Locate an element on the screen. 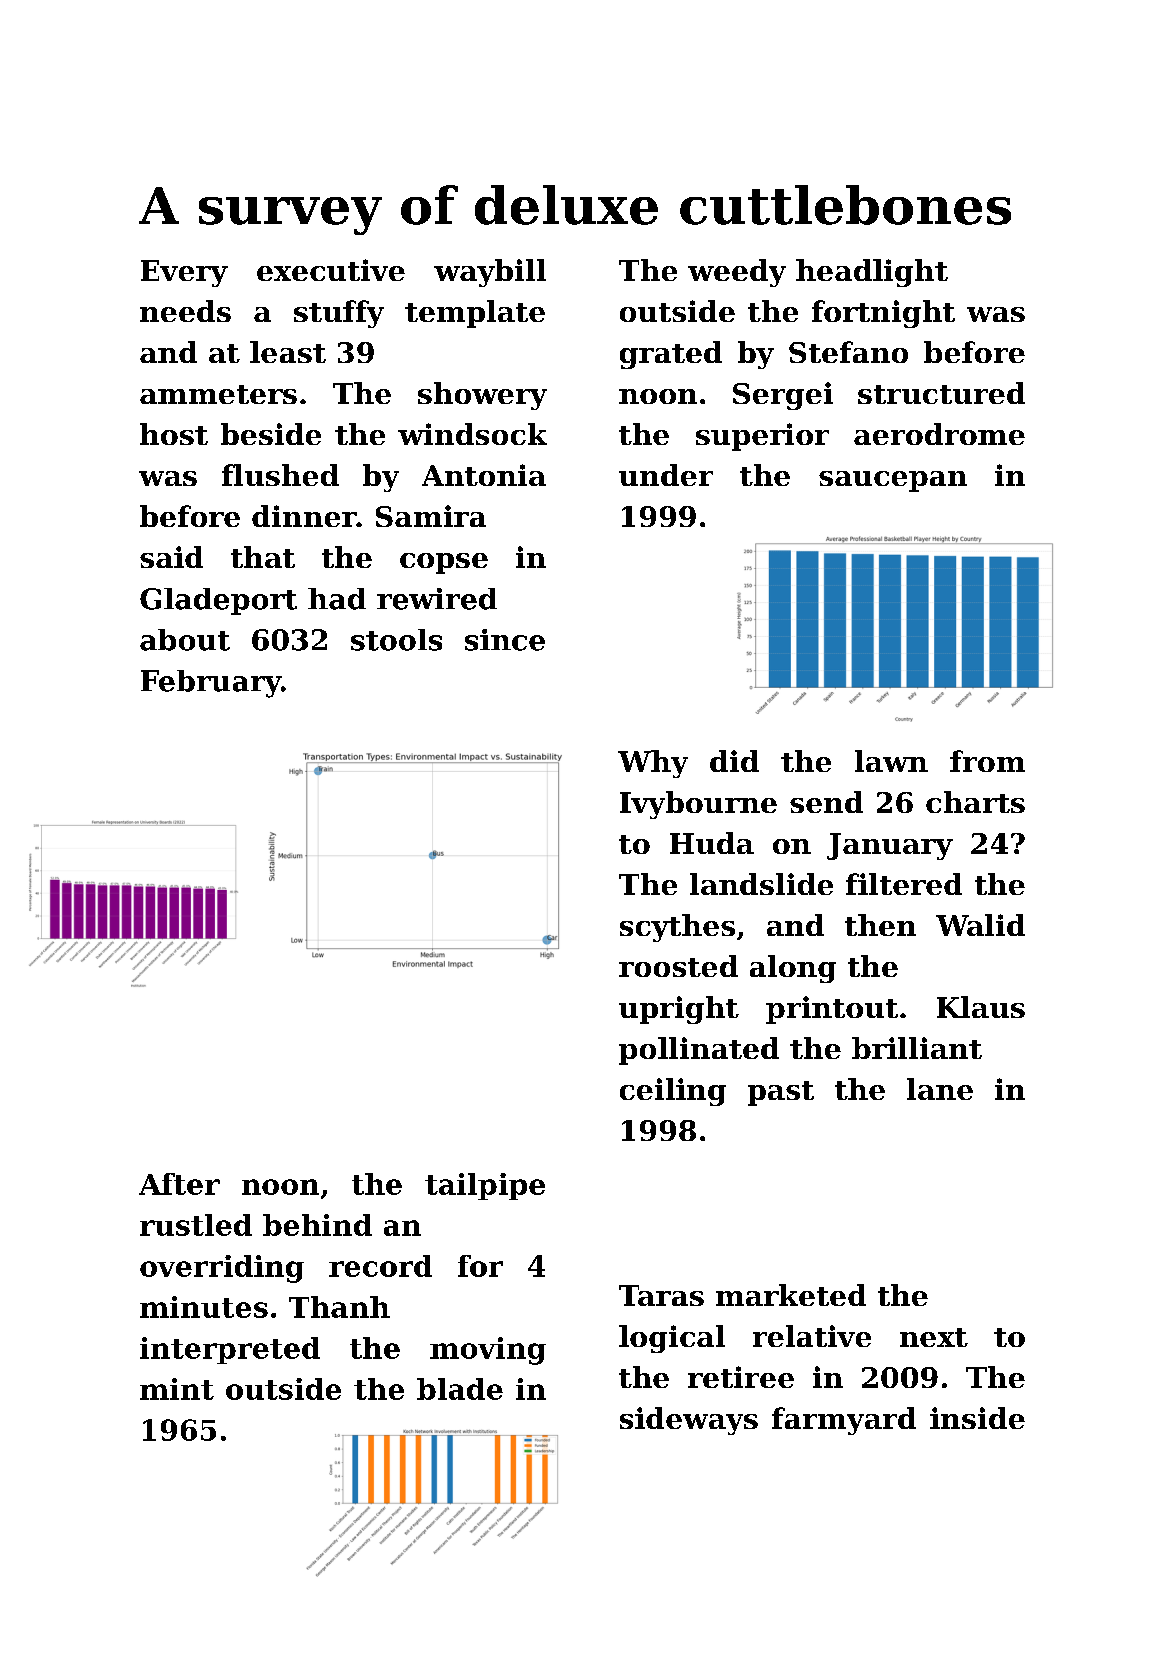  Ivybourne is located at coordinates (698, 805).
